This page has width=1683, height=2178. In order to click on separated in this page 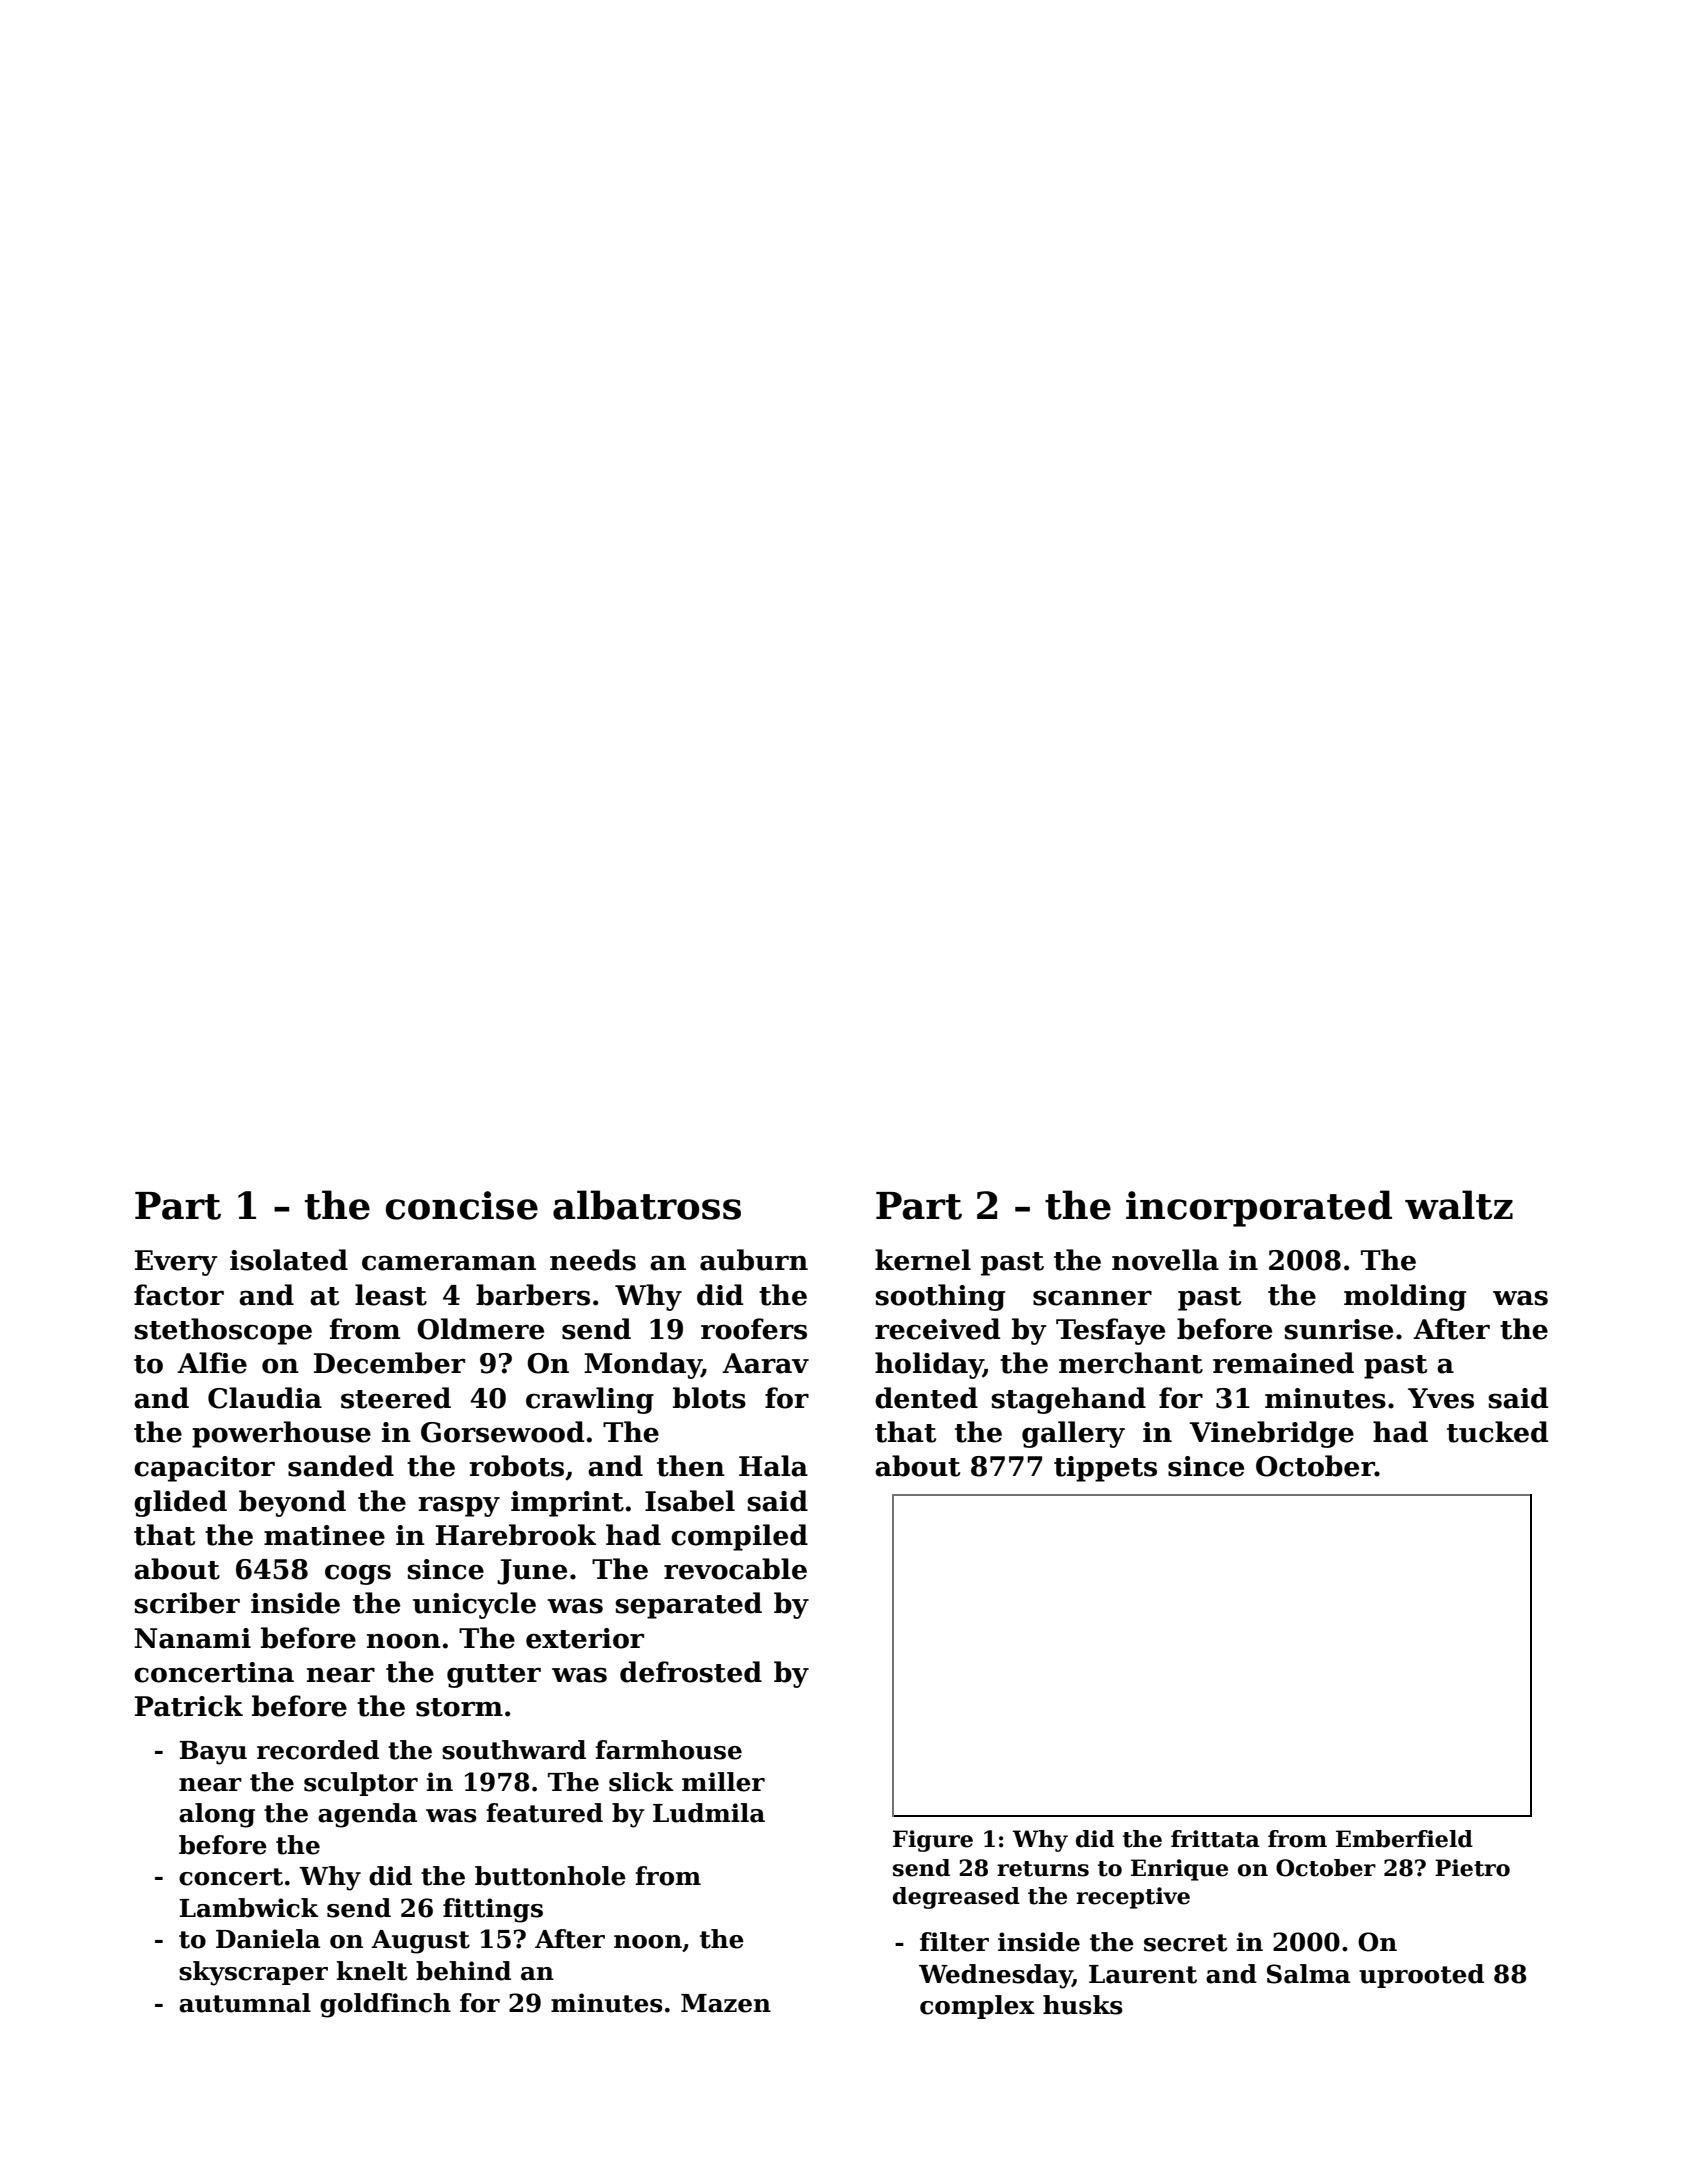, I will do `click(689, 1605)`.
